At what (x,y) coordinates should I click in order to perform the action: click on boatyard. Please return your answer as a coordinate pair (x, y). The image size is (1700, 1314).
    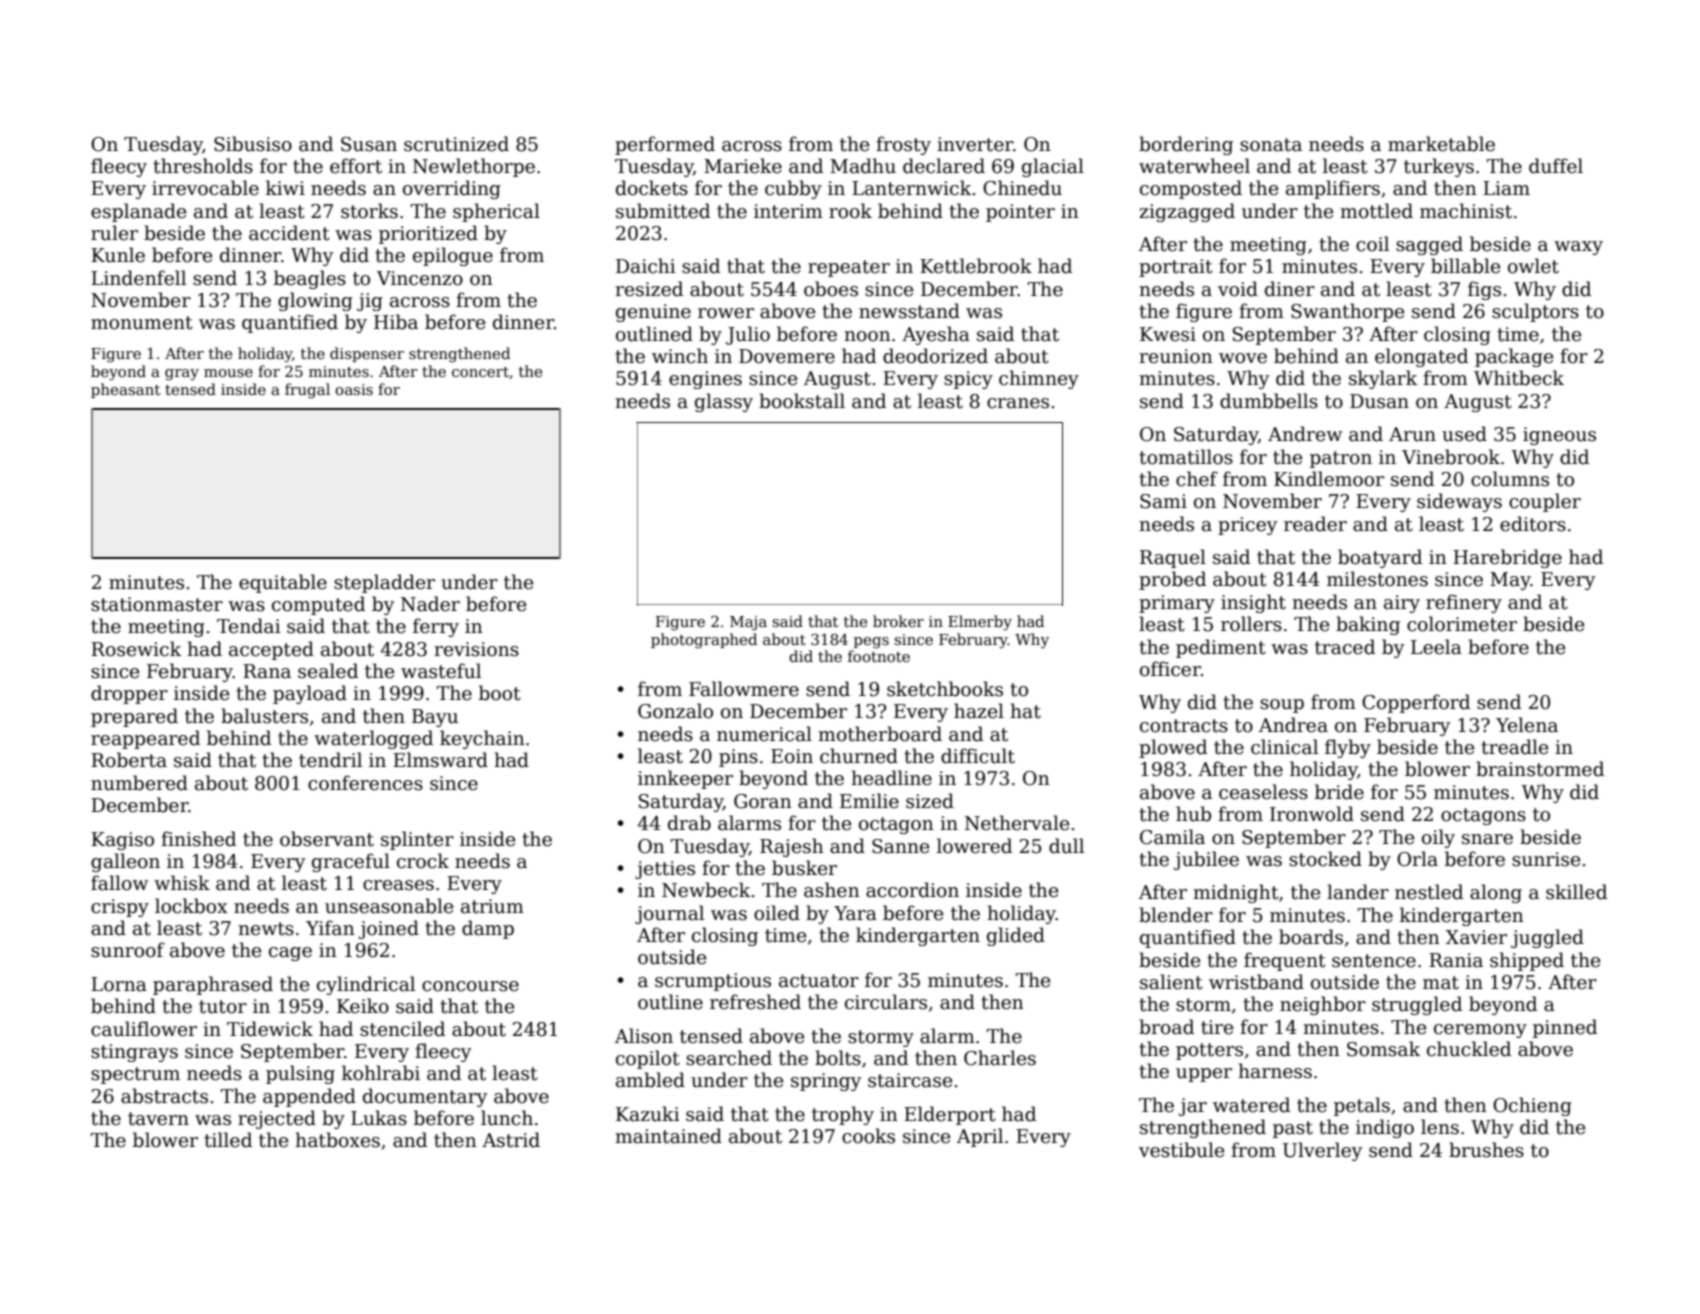
    Looking at the image, I should click on (1380, 558).
